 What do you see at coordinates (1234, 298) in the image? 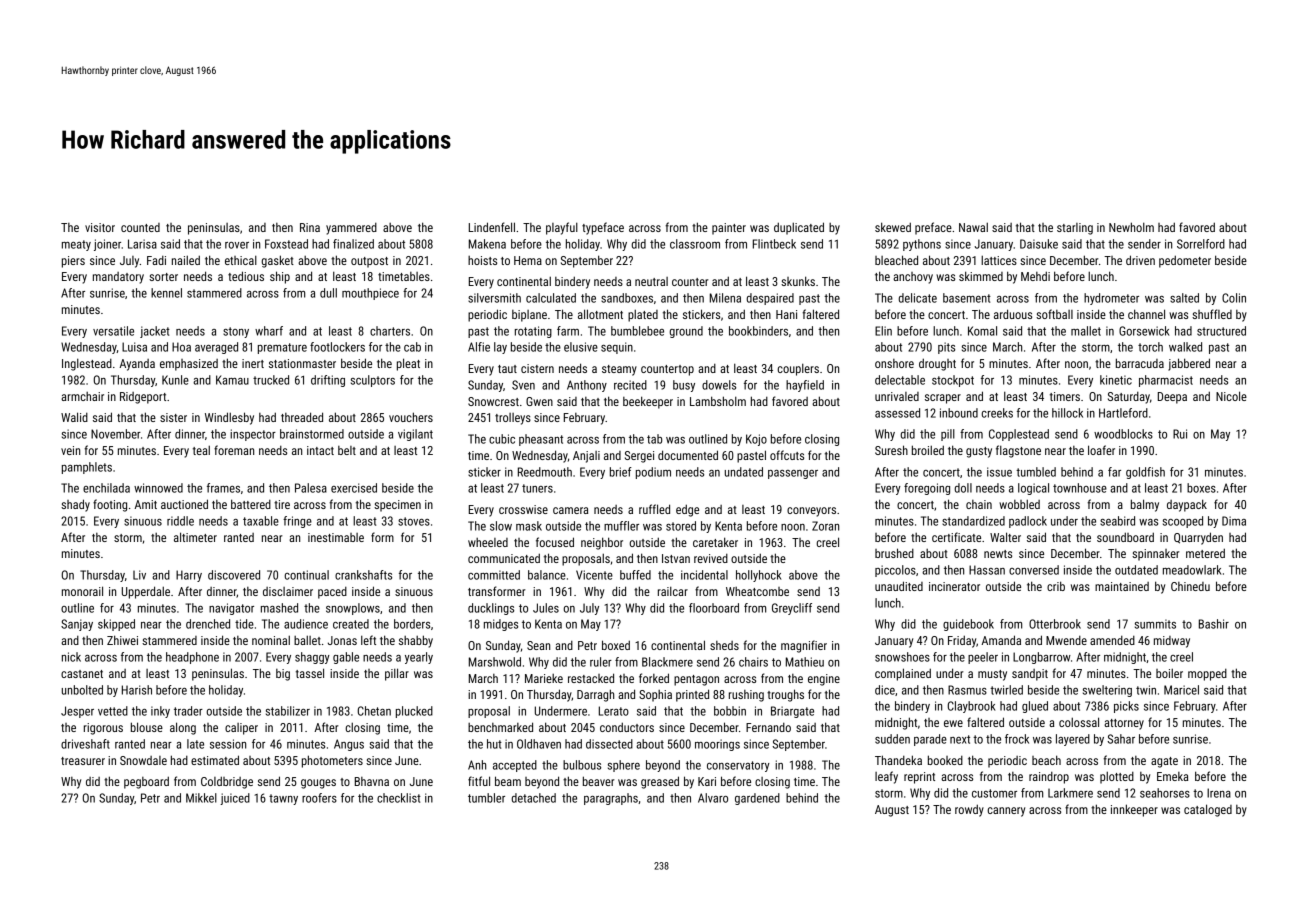
I see `Colin` at bounding box center [1234, 298].
